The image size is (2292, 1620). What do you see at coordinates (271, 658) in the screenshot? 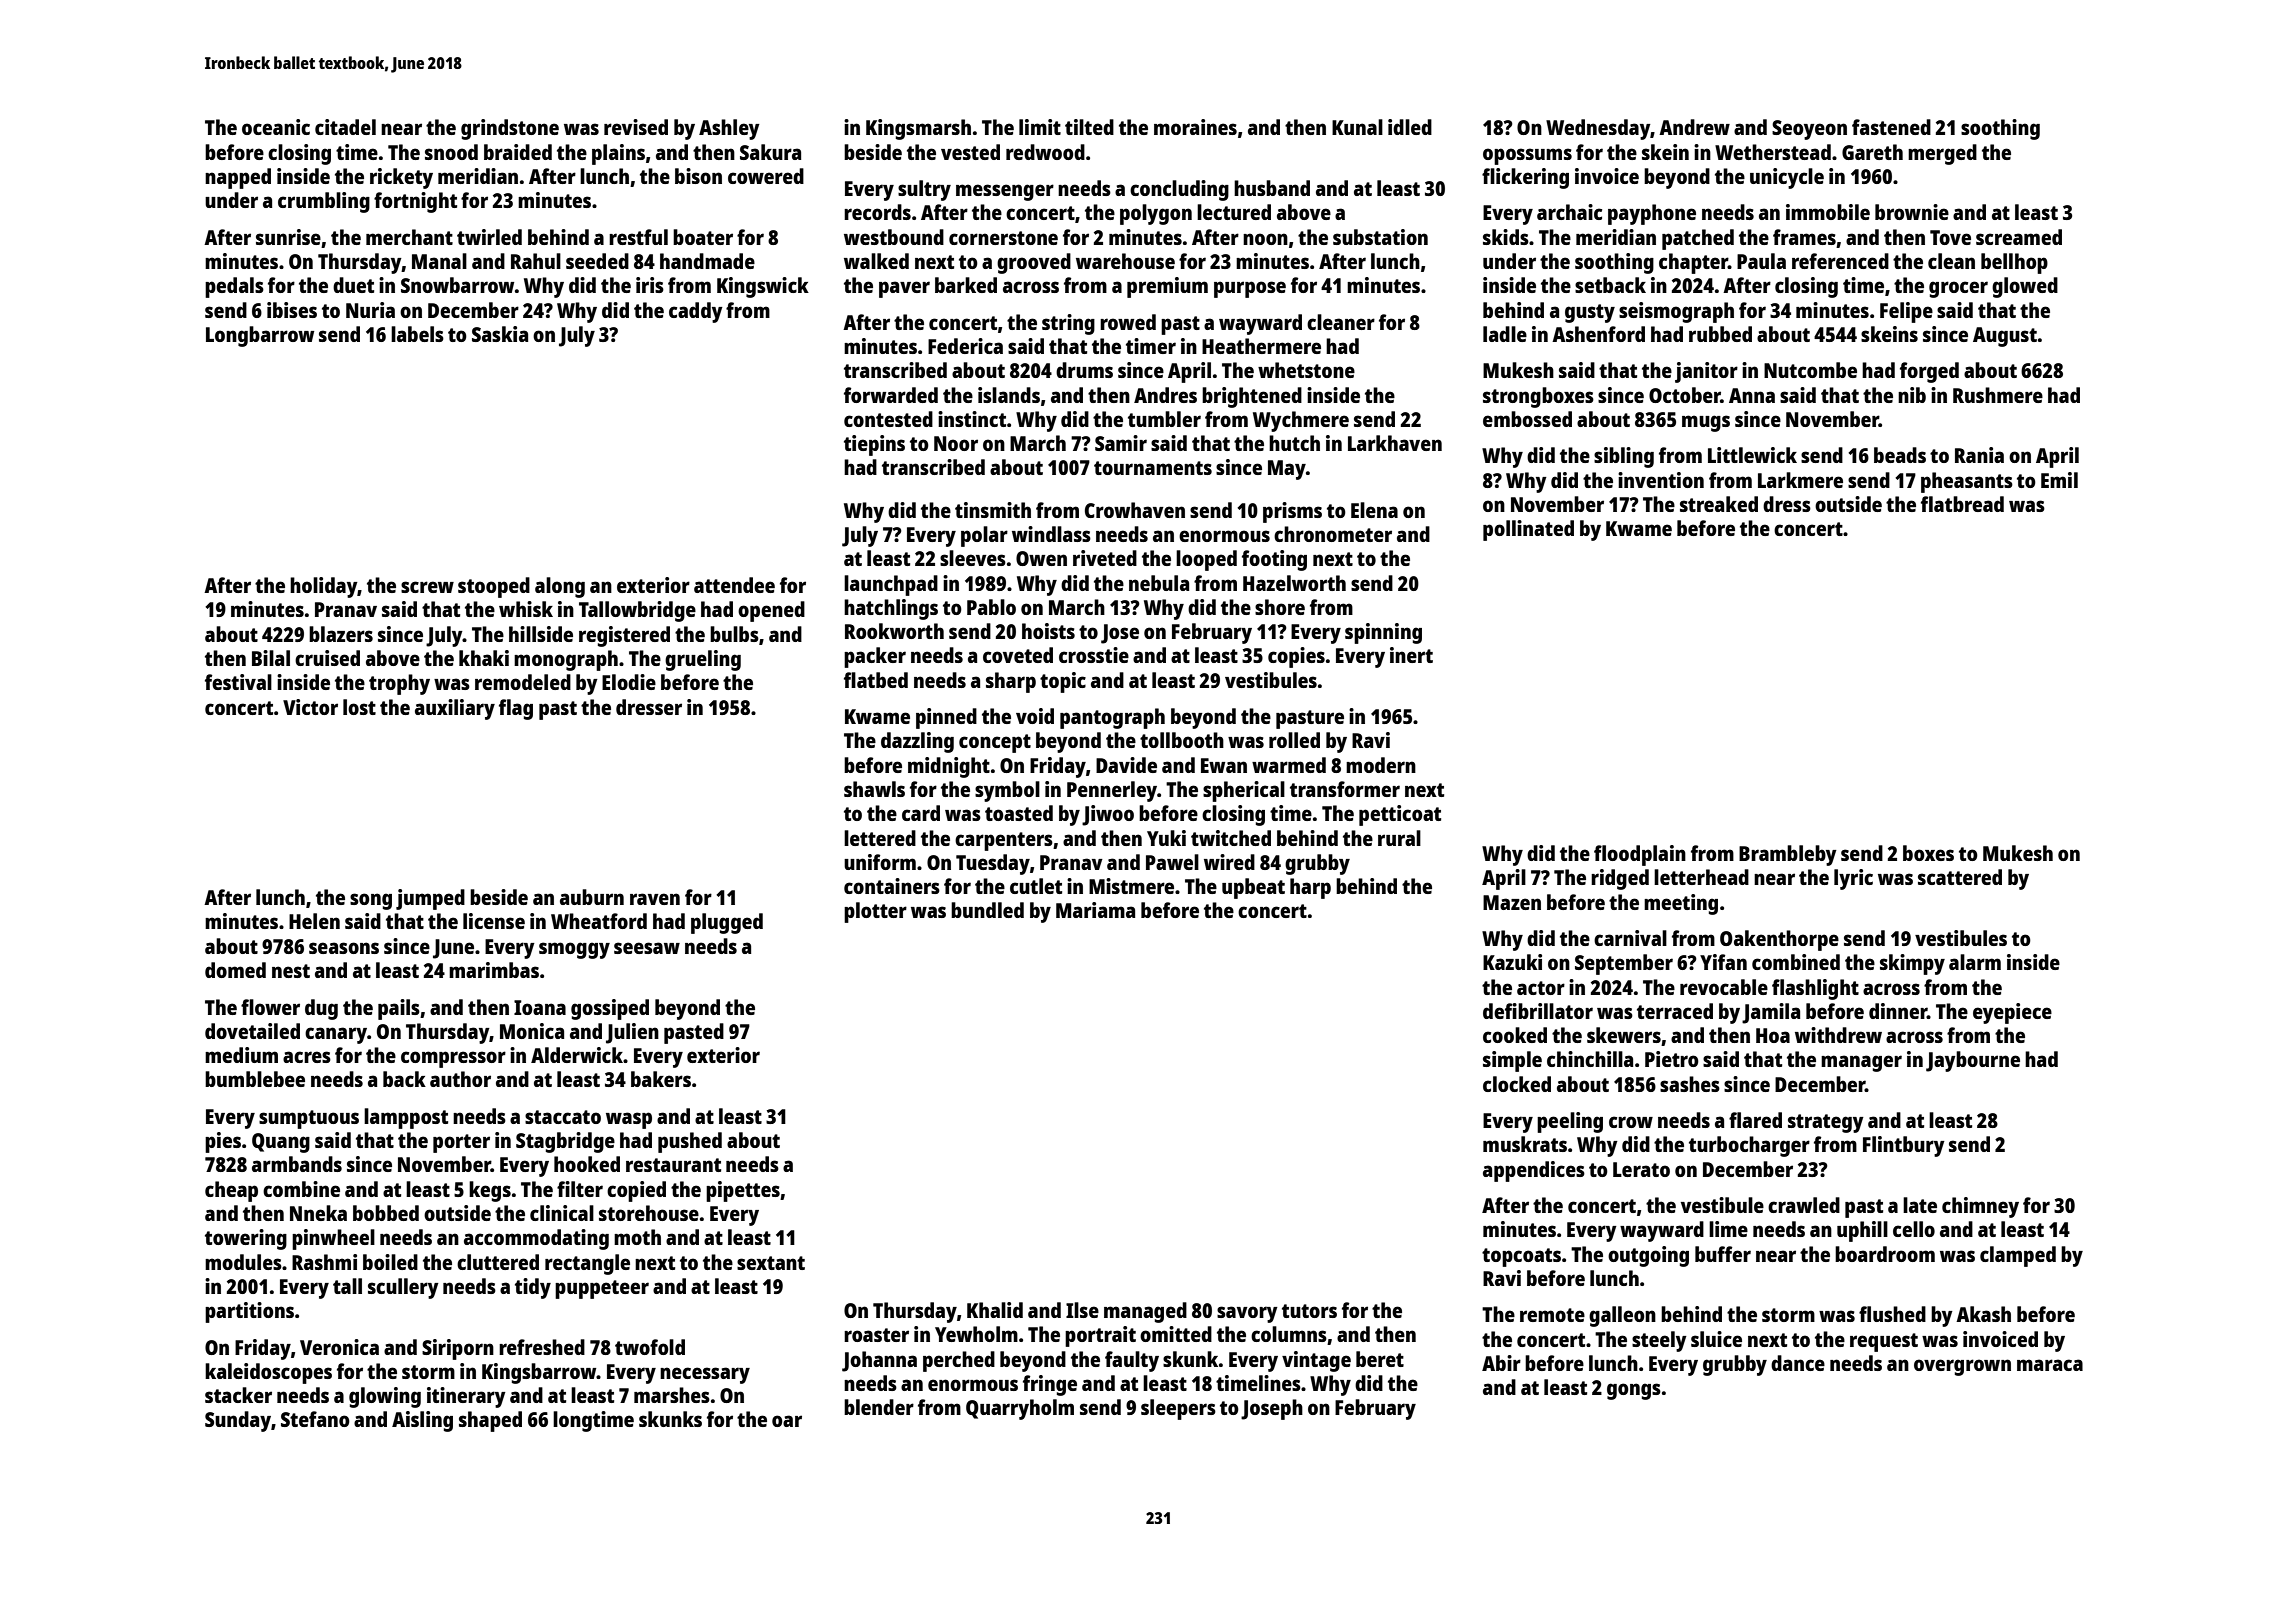
I see `Bilal` at bounding box center [271, 658].
